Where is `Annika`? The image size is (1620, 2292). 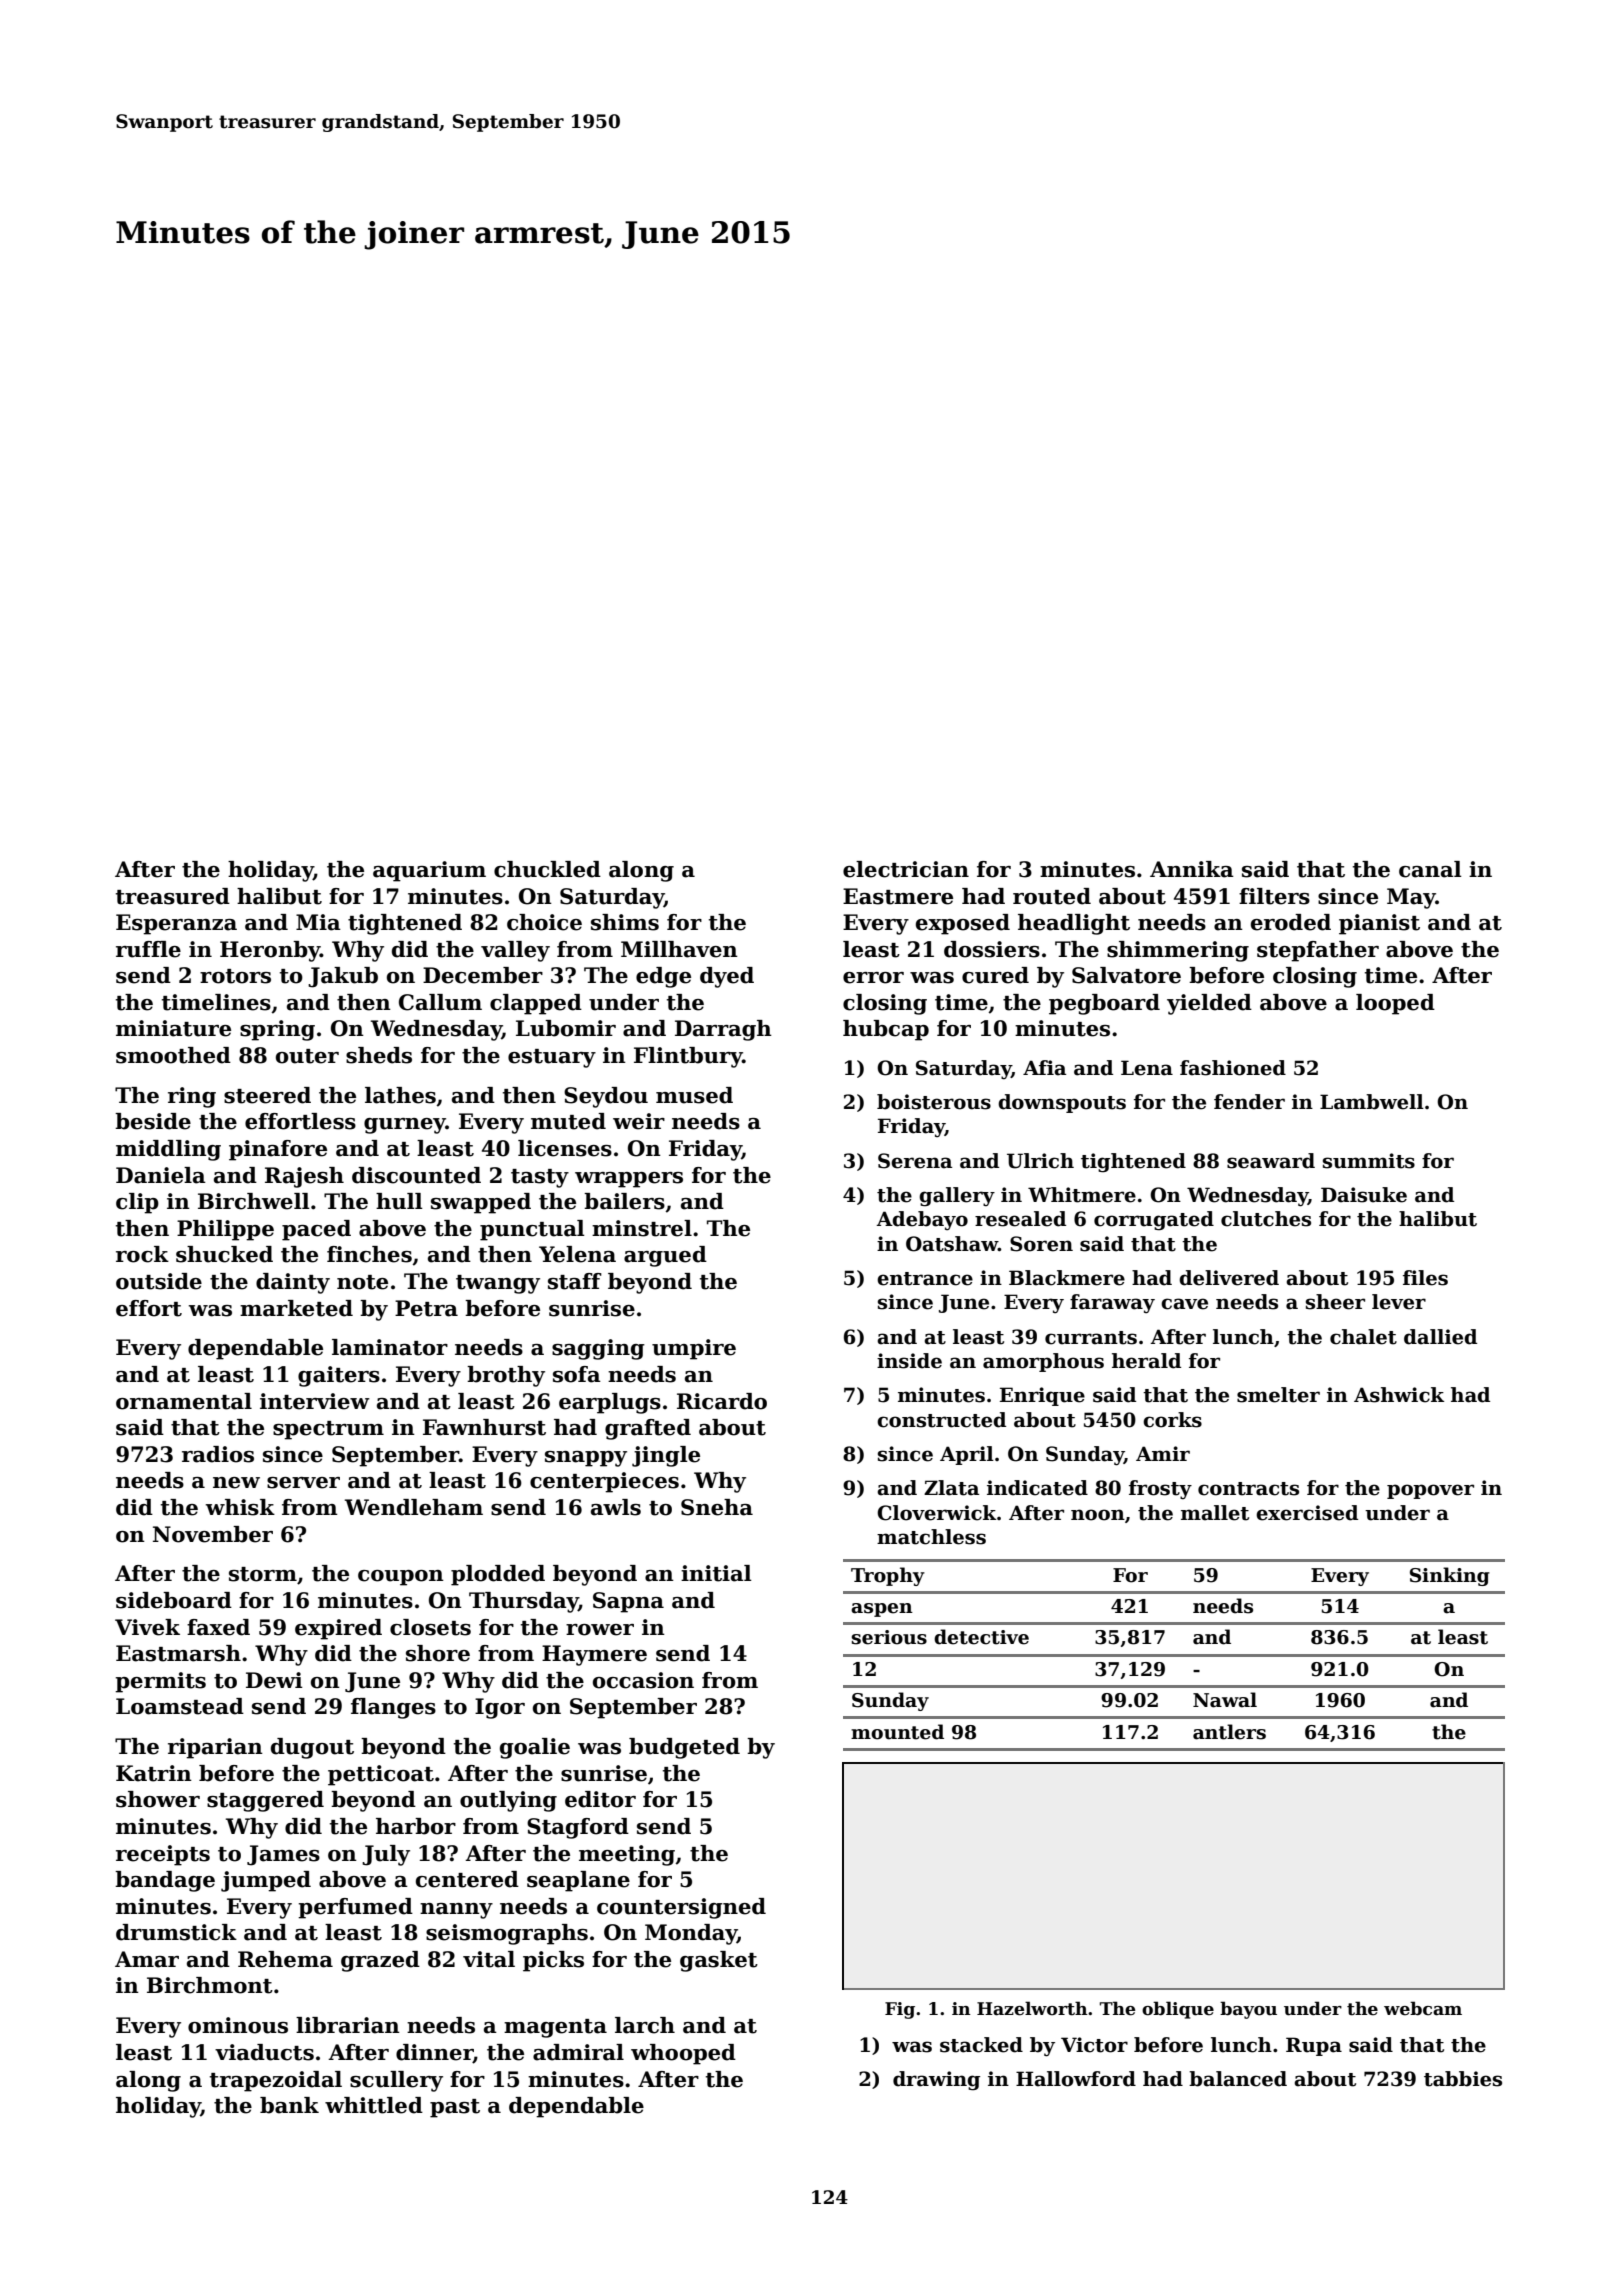
Annika is located at coordinates (1192, 869).
